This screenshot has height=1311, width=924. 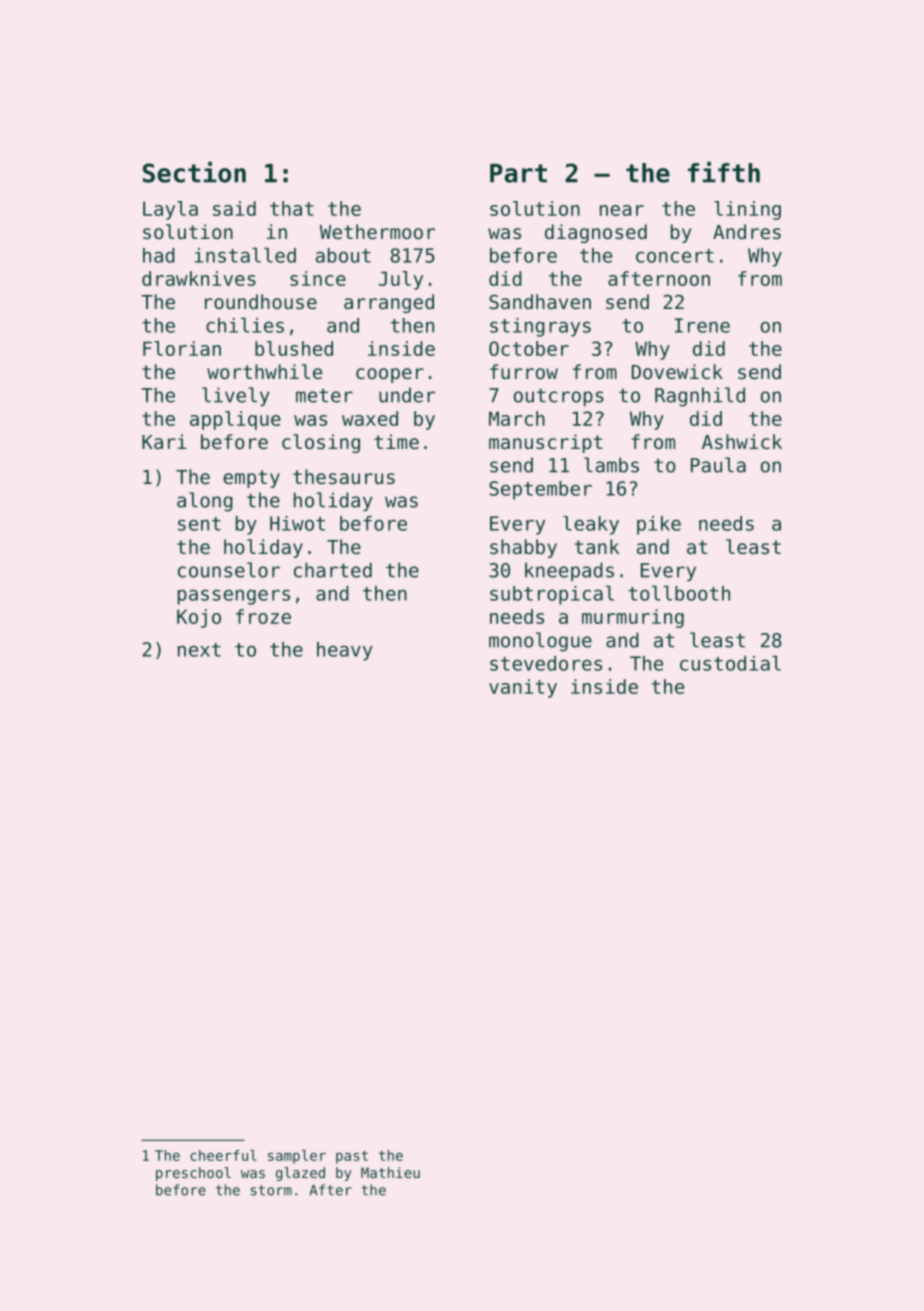 I want to click on Mathieu, so click(x=390, y=1172).
